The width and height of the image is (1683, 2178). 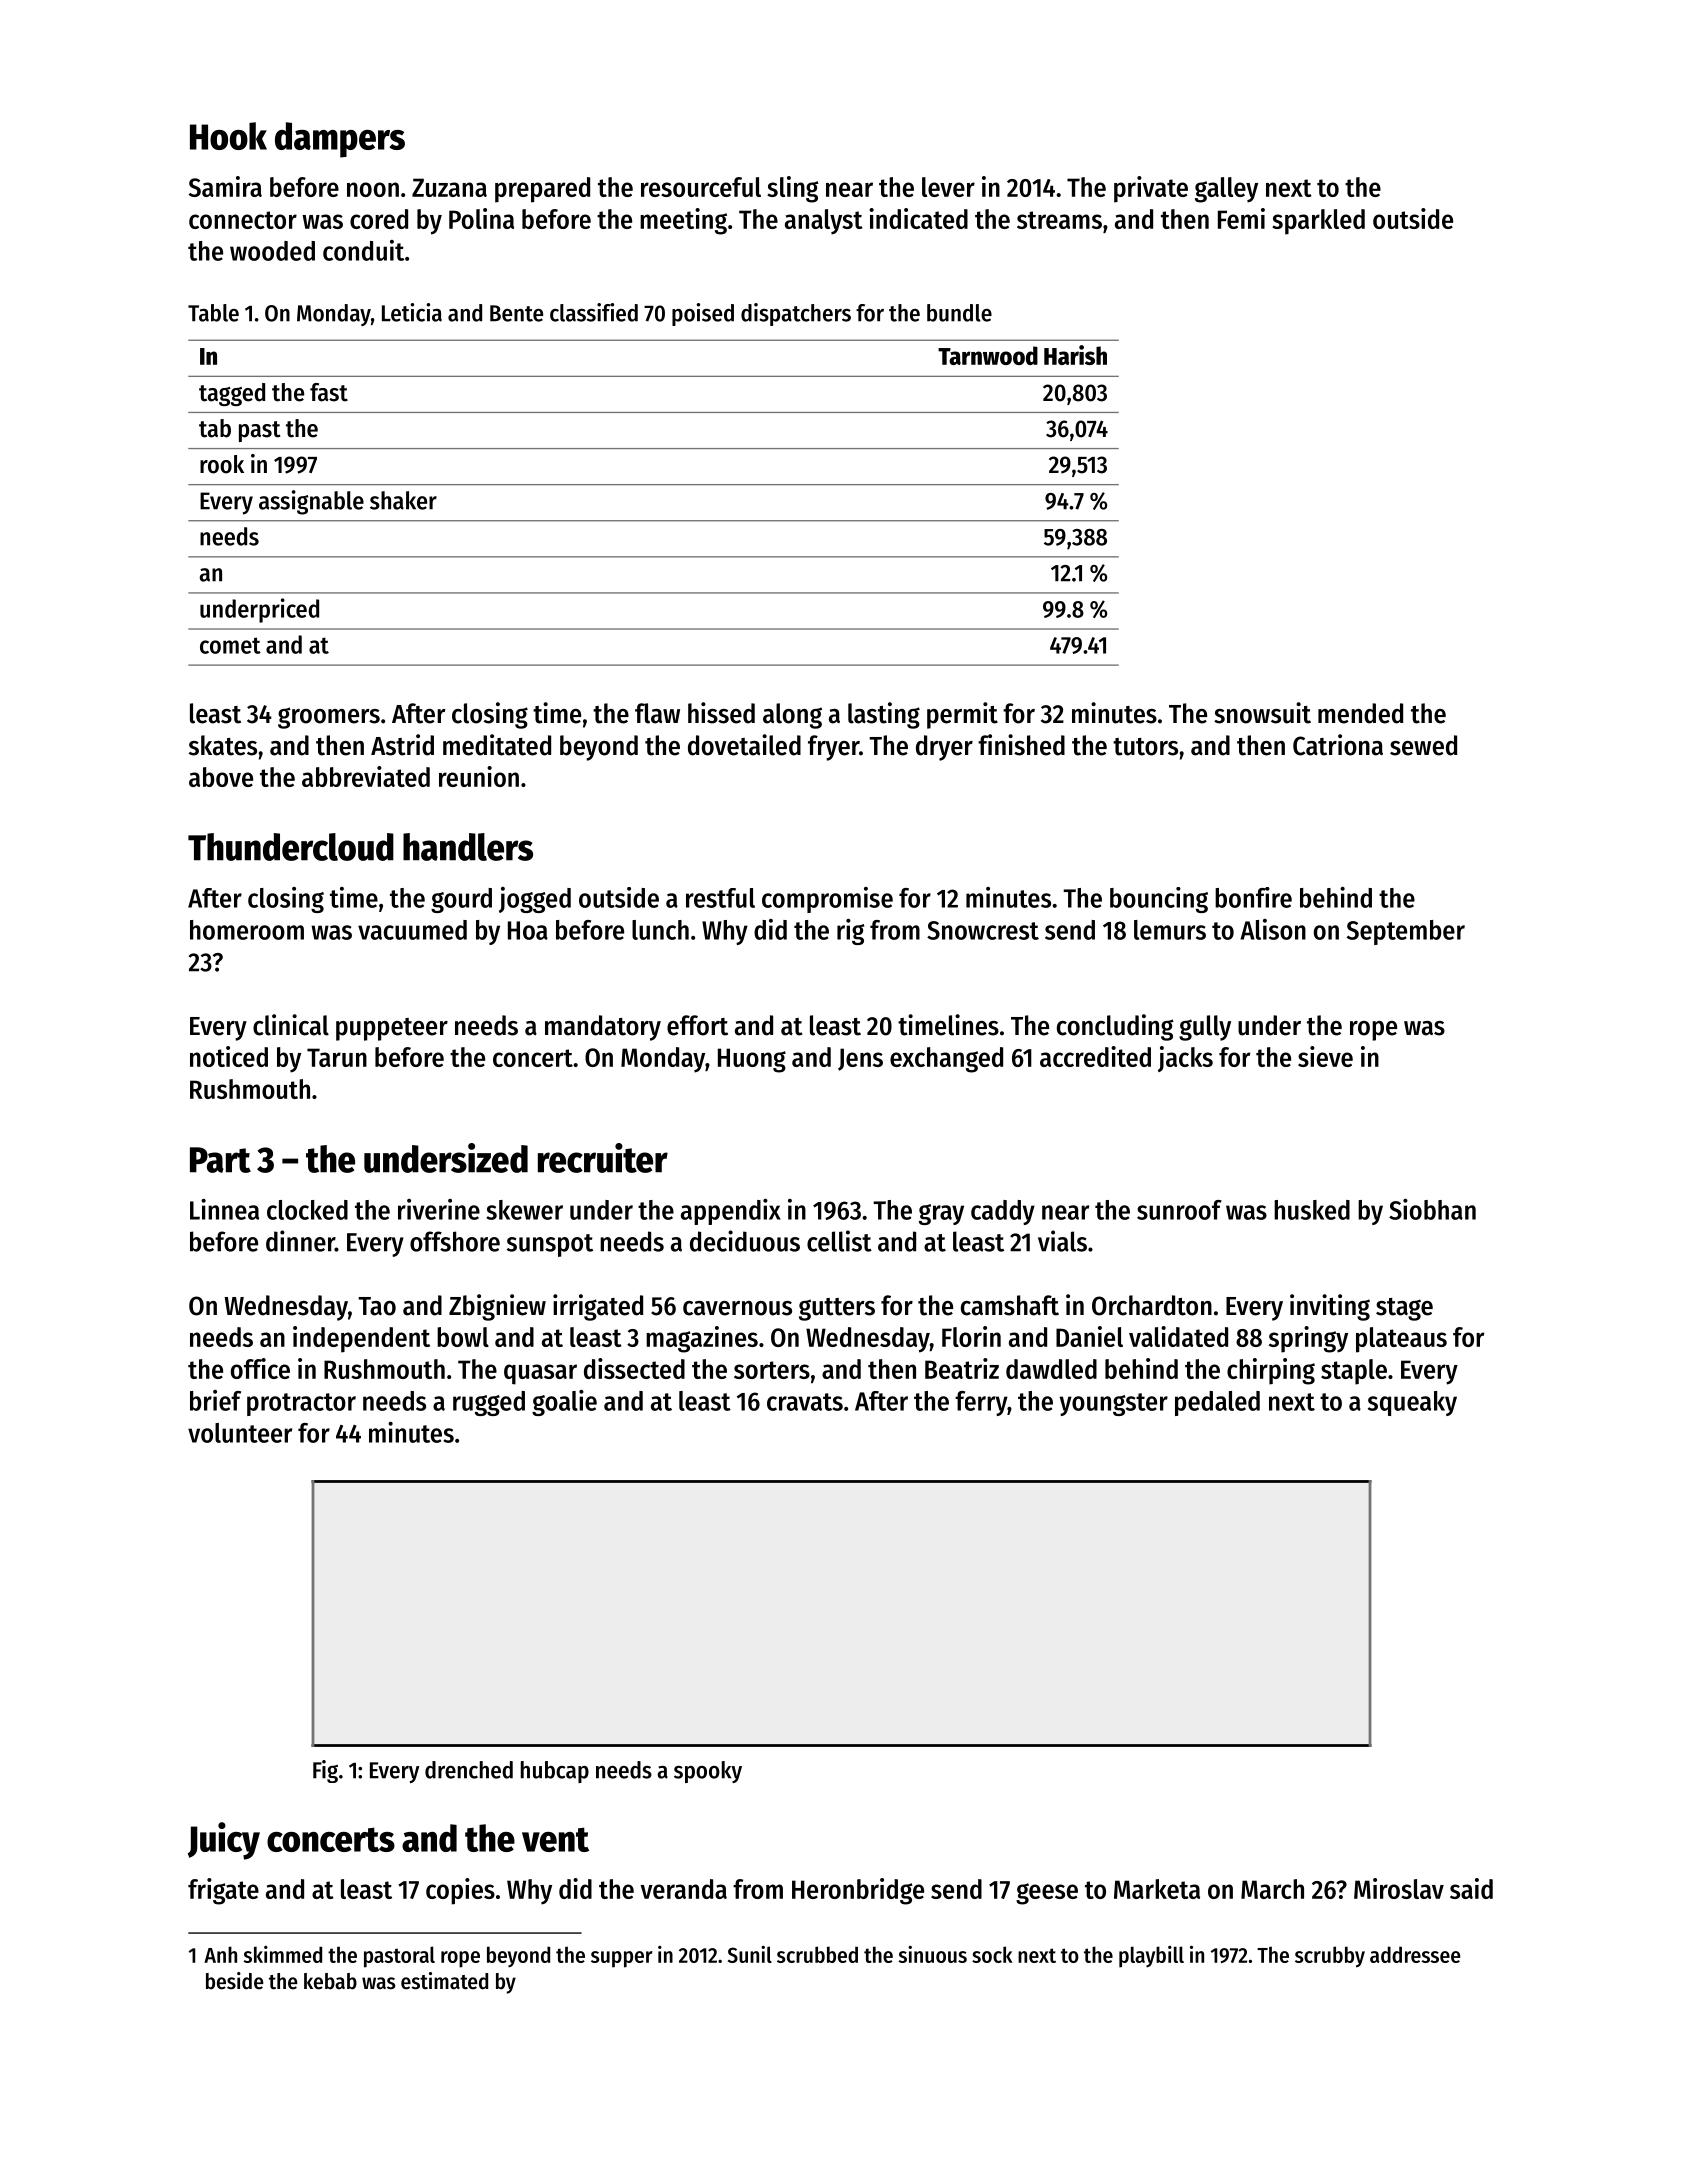 I want to click on permit, so click(x=962, y=715).
